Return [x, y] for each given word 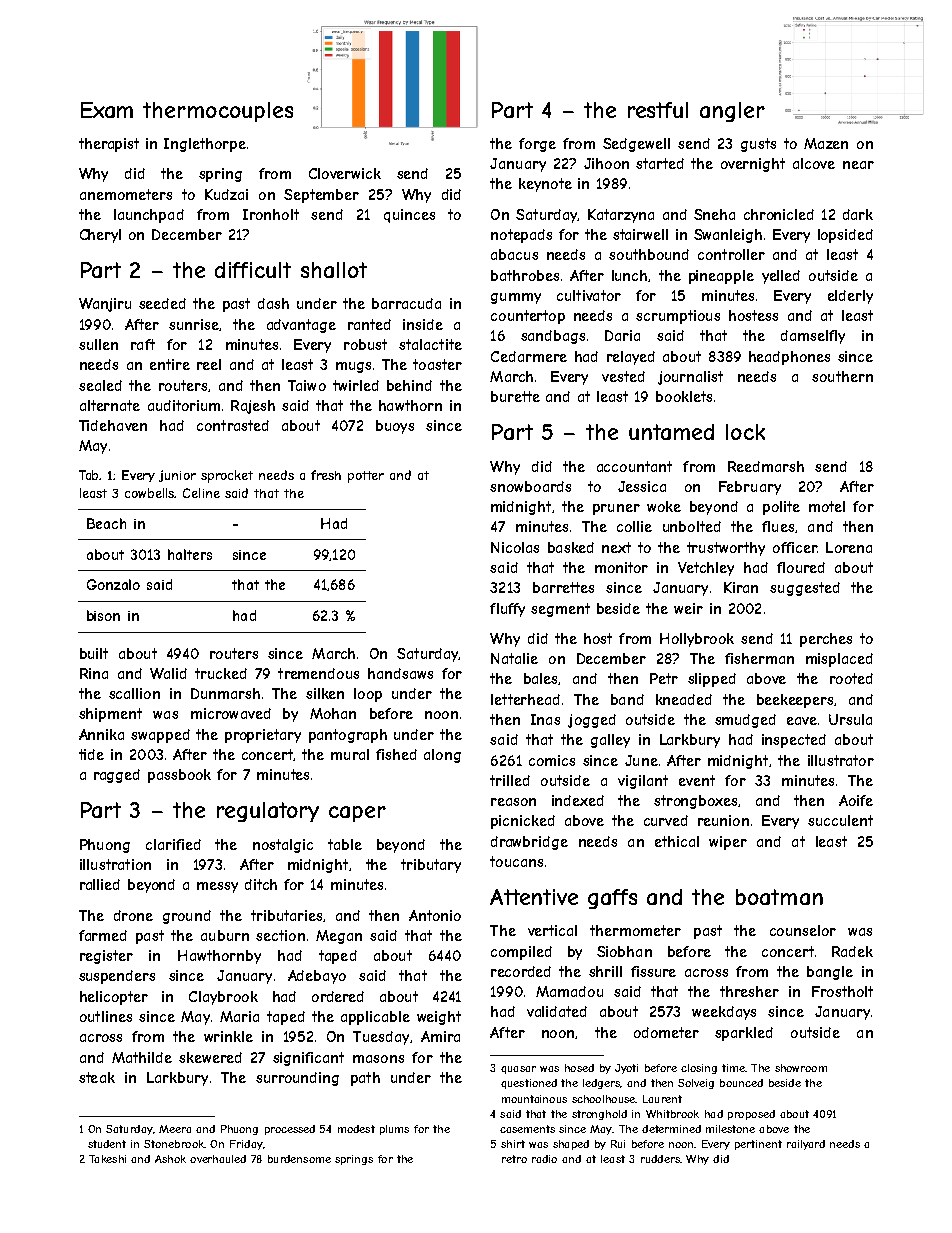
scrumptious [678, 317]
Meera [175, 1129]
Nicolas [515, 547]
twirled [356, 385]
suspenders [117, 977]
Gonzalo [113, 584]
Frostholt [842, 991]
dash [273, 303]
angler [732, 112]
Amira [440, 1036]
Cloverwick [345, 173]
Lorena [849, 547]
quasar [518, 1070]
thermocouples [218, 112]
